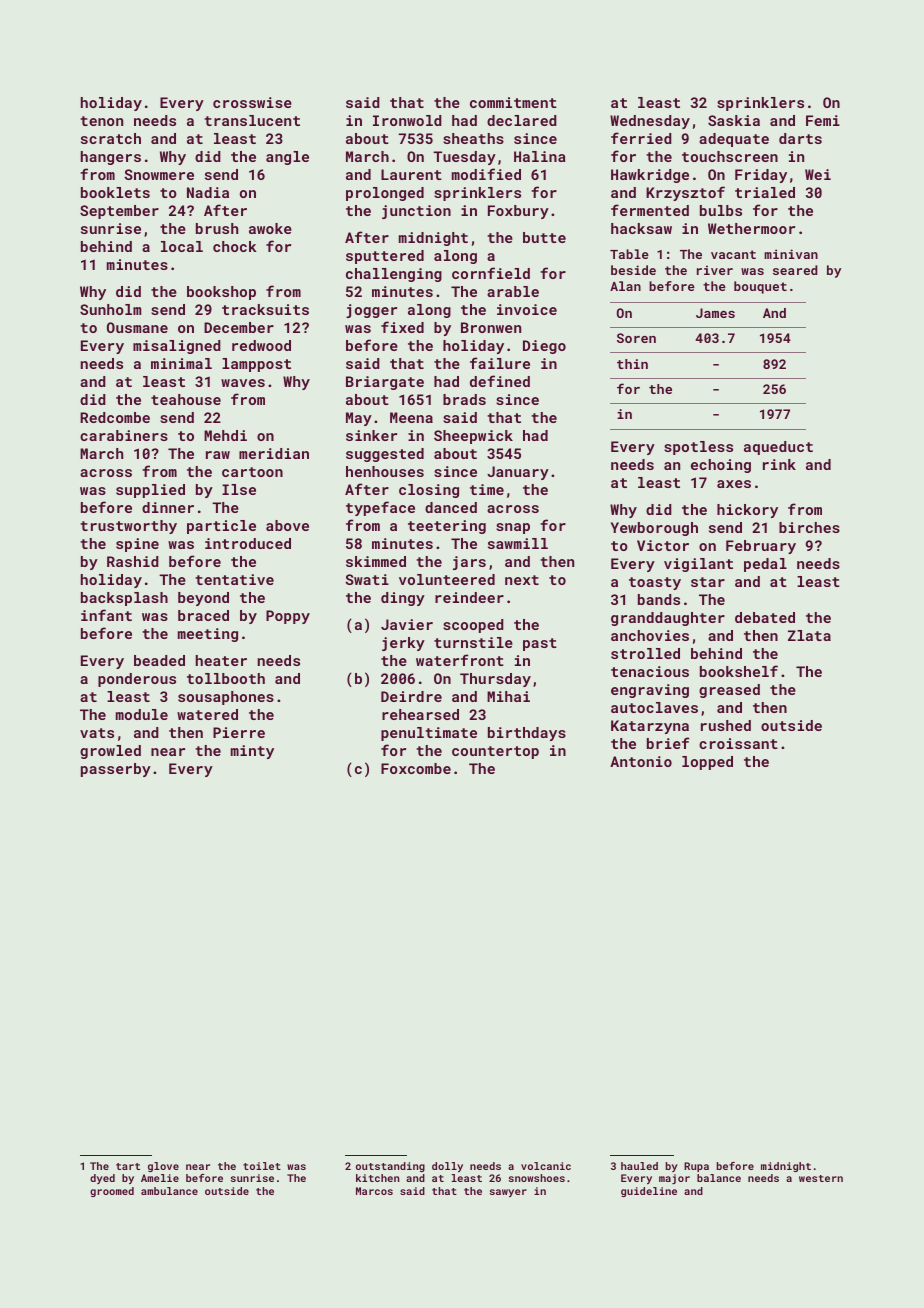 This image has width=924, height=1308. Describe the element at coordinates (390, 1167) in the image. I see `outstanding` at that location.
